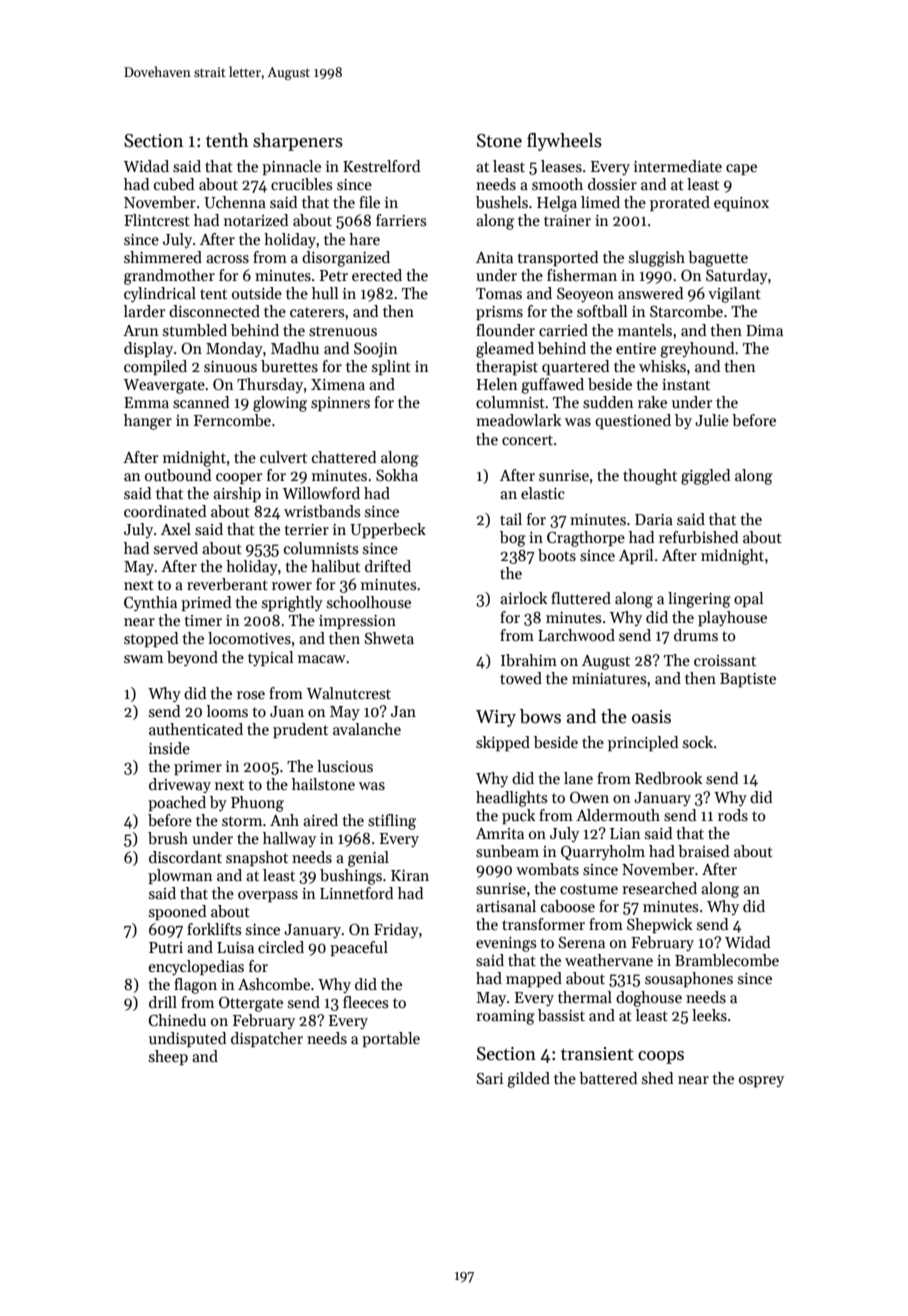 The height and width of the screenshot is (1316, 908). What do you see at coordinates (496, 718) in the screenshot?
I see `Wiry` at bounding box center [496, 718].
